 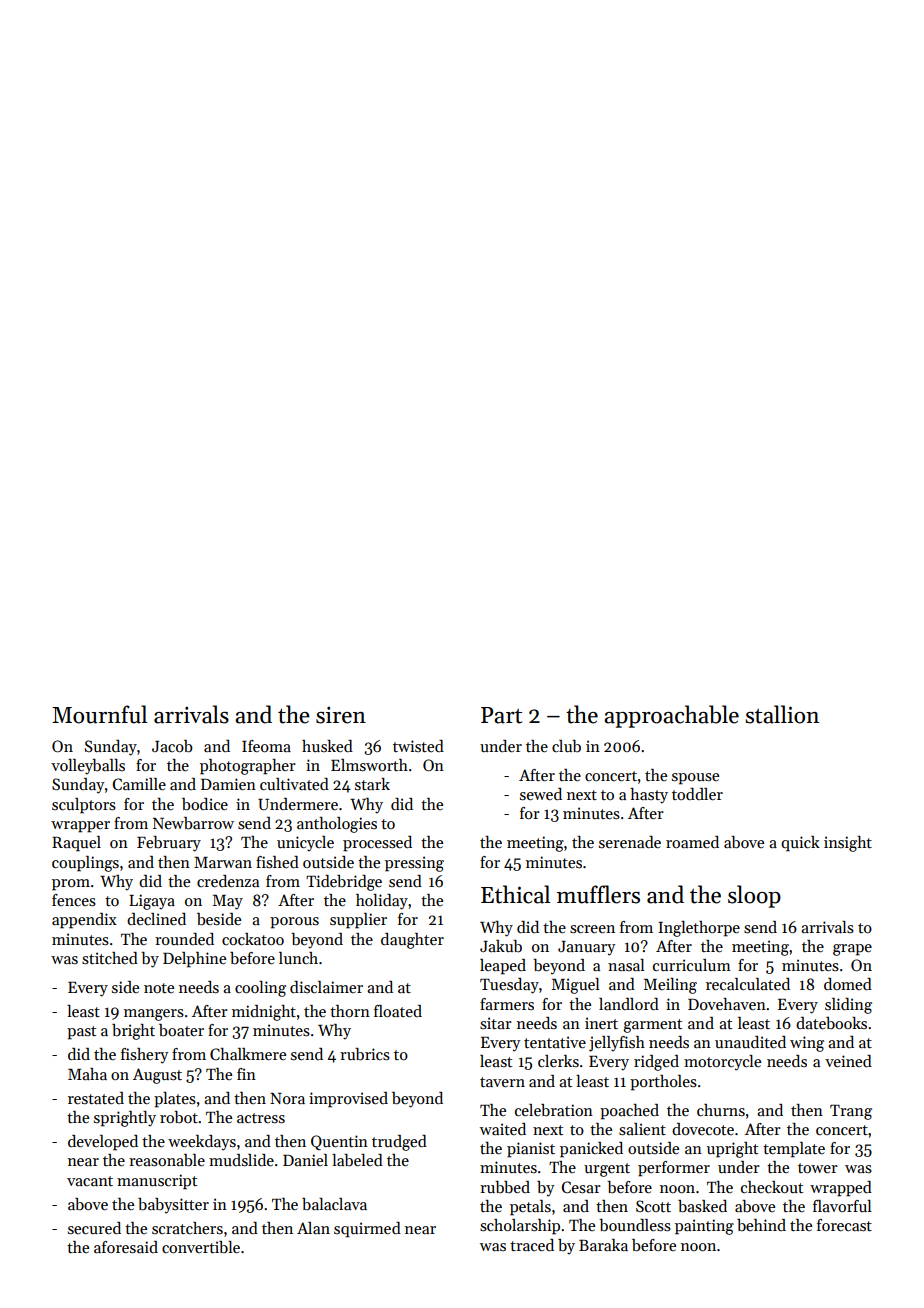 I want to click on unaudited, so click(x=750, y=1042).
